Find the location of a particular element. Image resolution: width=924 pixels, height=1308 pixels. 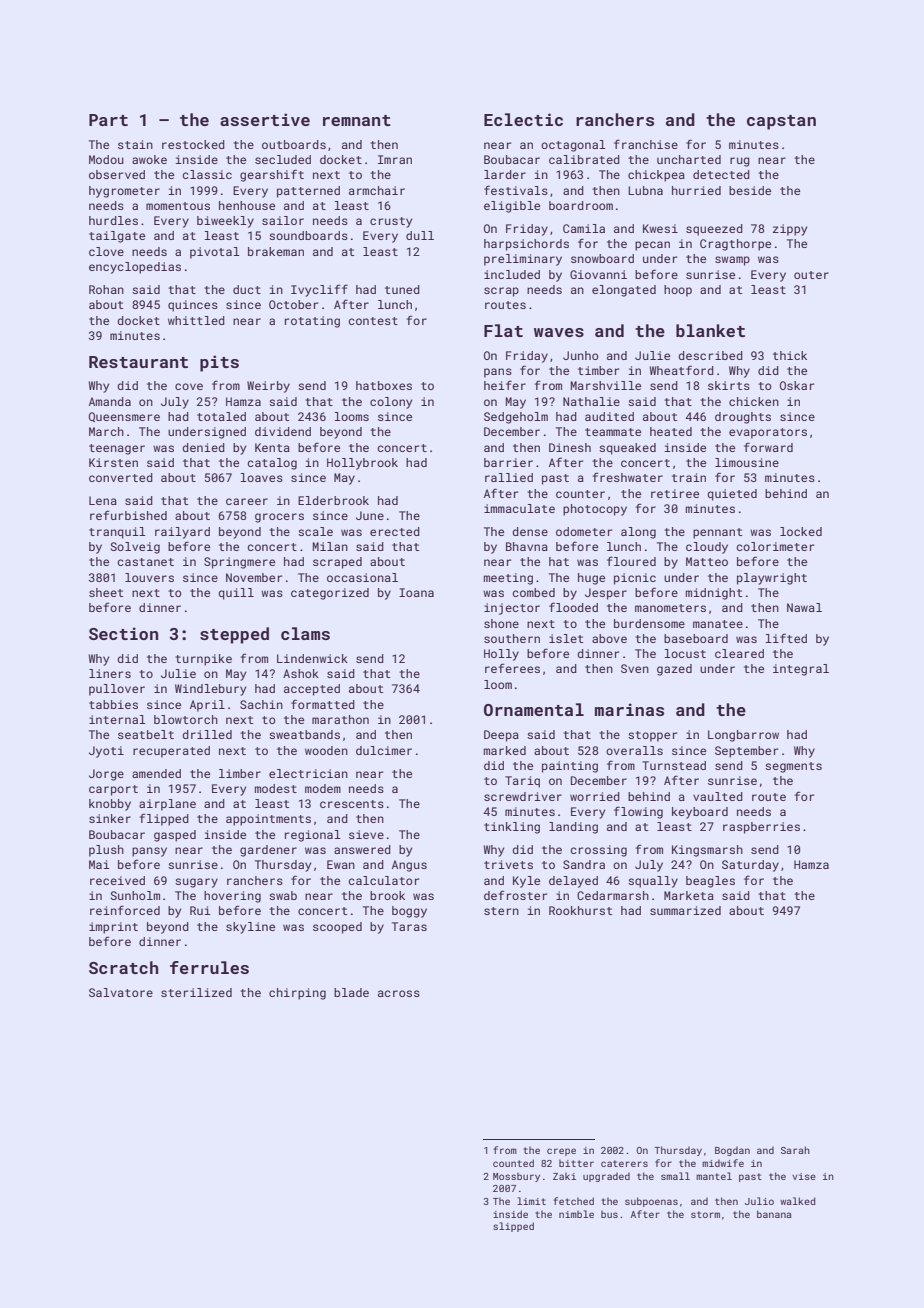

Jorge is located at coordinates (106, 775).
